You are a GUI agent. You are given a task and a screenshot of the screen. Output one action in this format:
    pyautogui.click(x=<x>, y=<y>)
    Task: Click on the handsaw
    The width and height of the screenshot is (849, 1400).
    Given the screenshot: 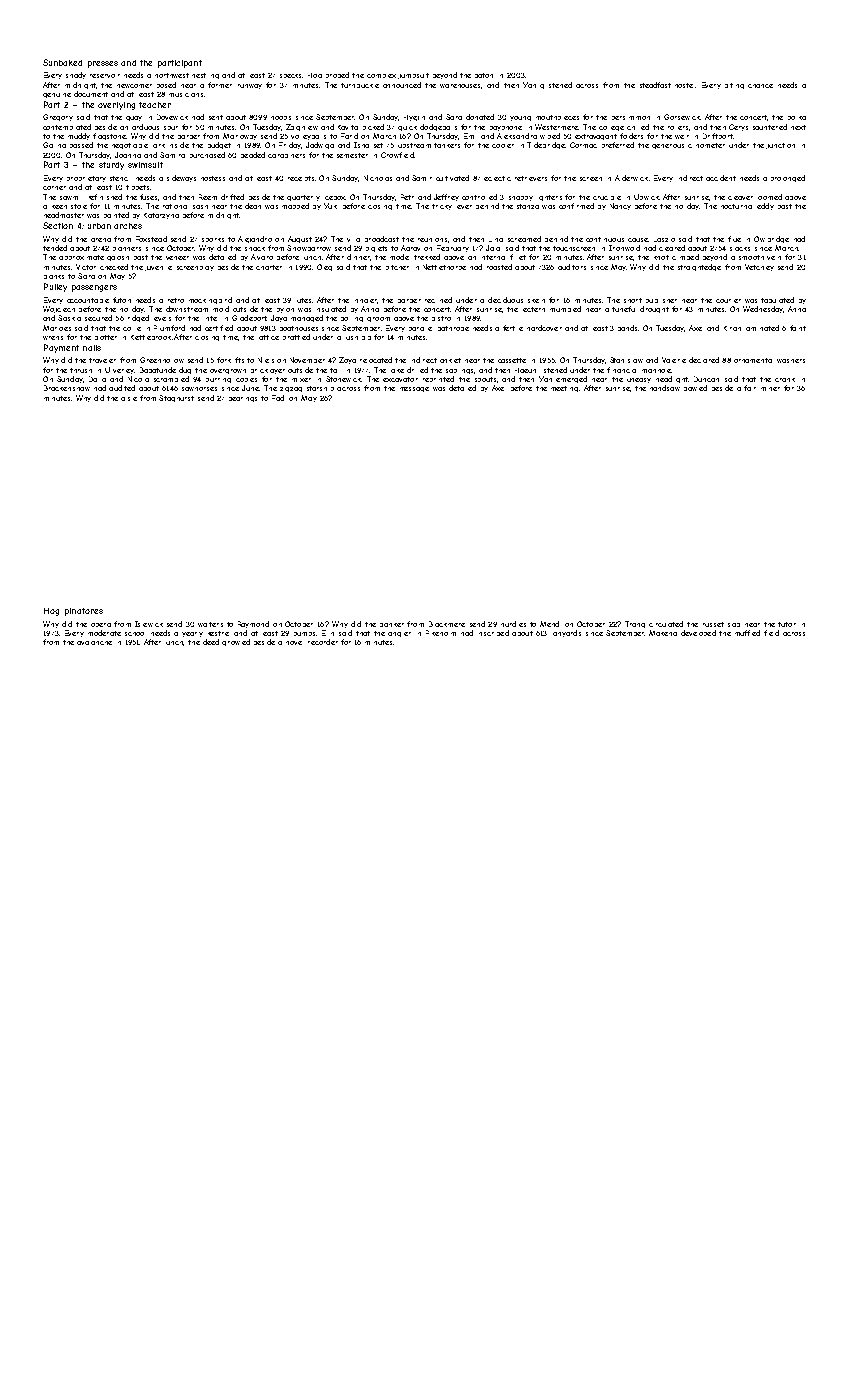 What is the action you would take?
    pyautogui.click(x=665, y=388)
